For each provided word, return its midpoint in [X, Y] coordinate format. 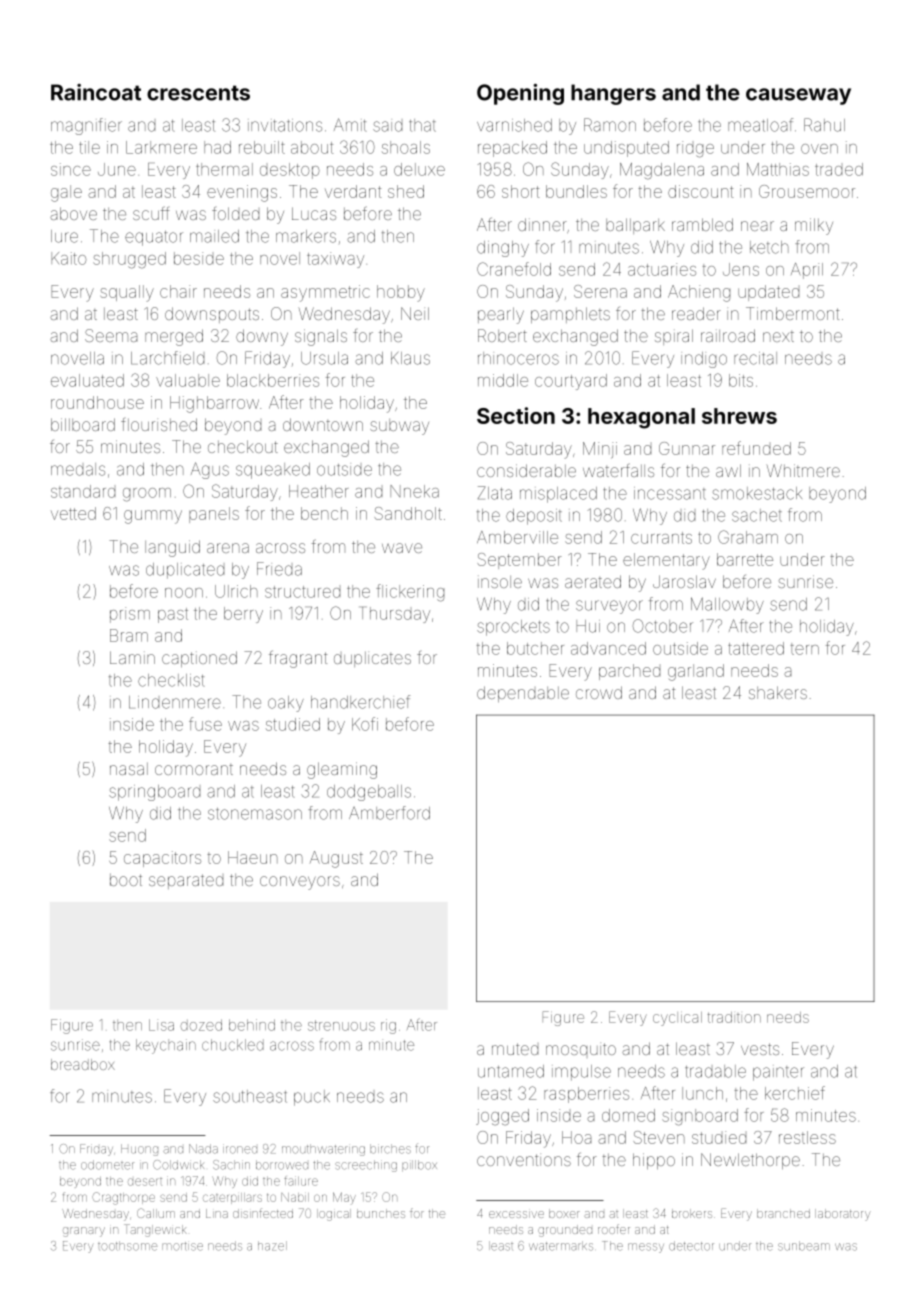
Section [516, 415]
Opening [520, 94]
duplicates [372, 659]
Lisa [161, 1025]
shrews [739, 416]
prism [130, 615]
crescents [198, 93]
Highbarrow [214, 404]
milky [814, 226]
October [663, 626]
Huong [139, 1150]
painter [778, 1073]
